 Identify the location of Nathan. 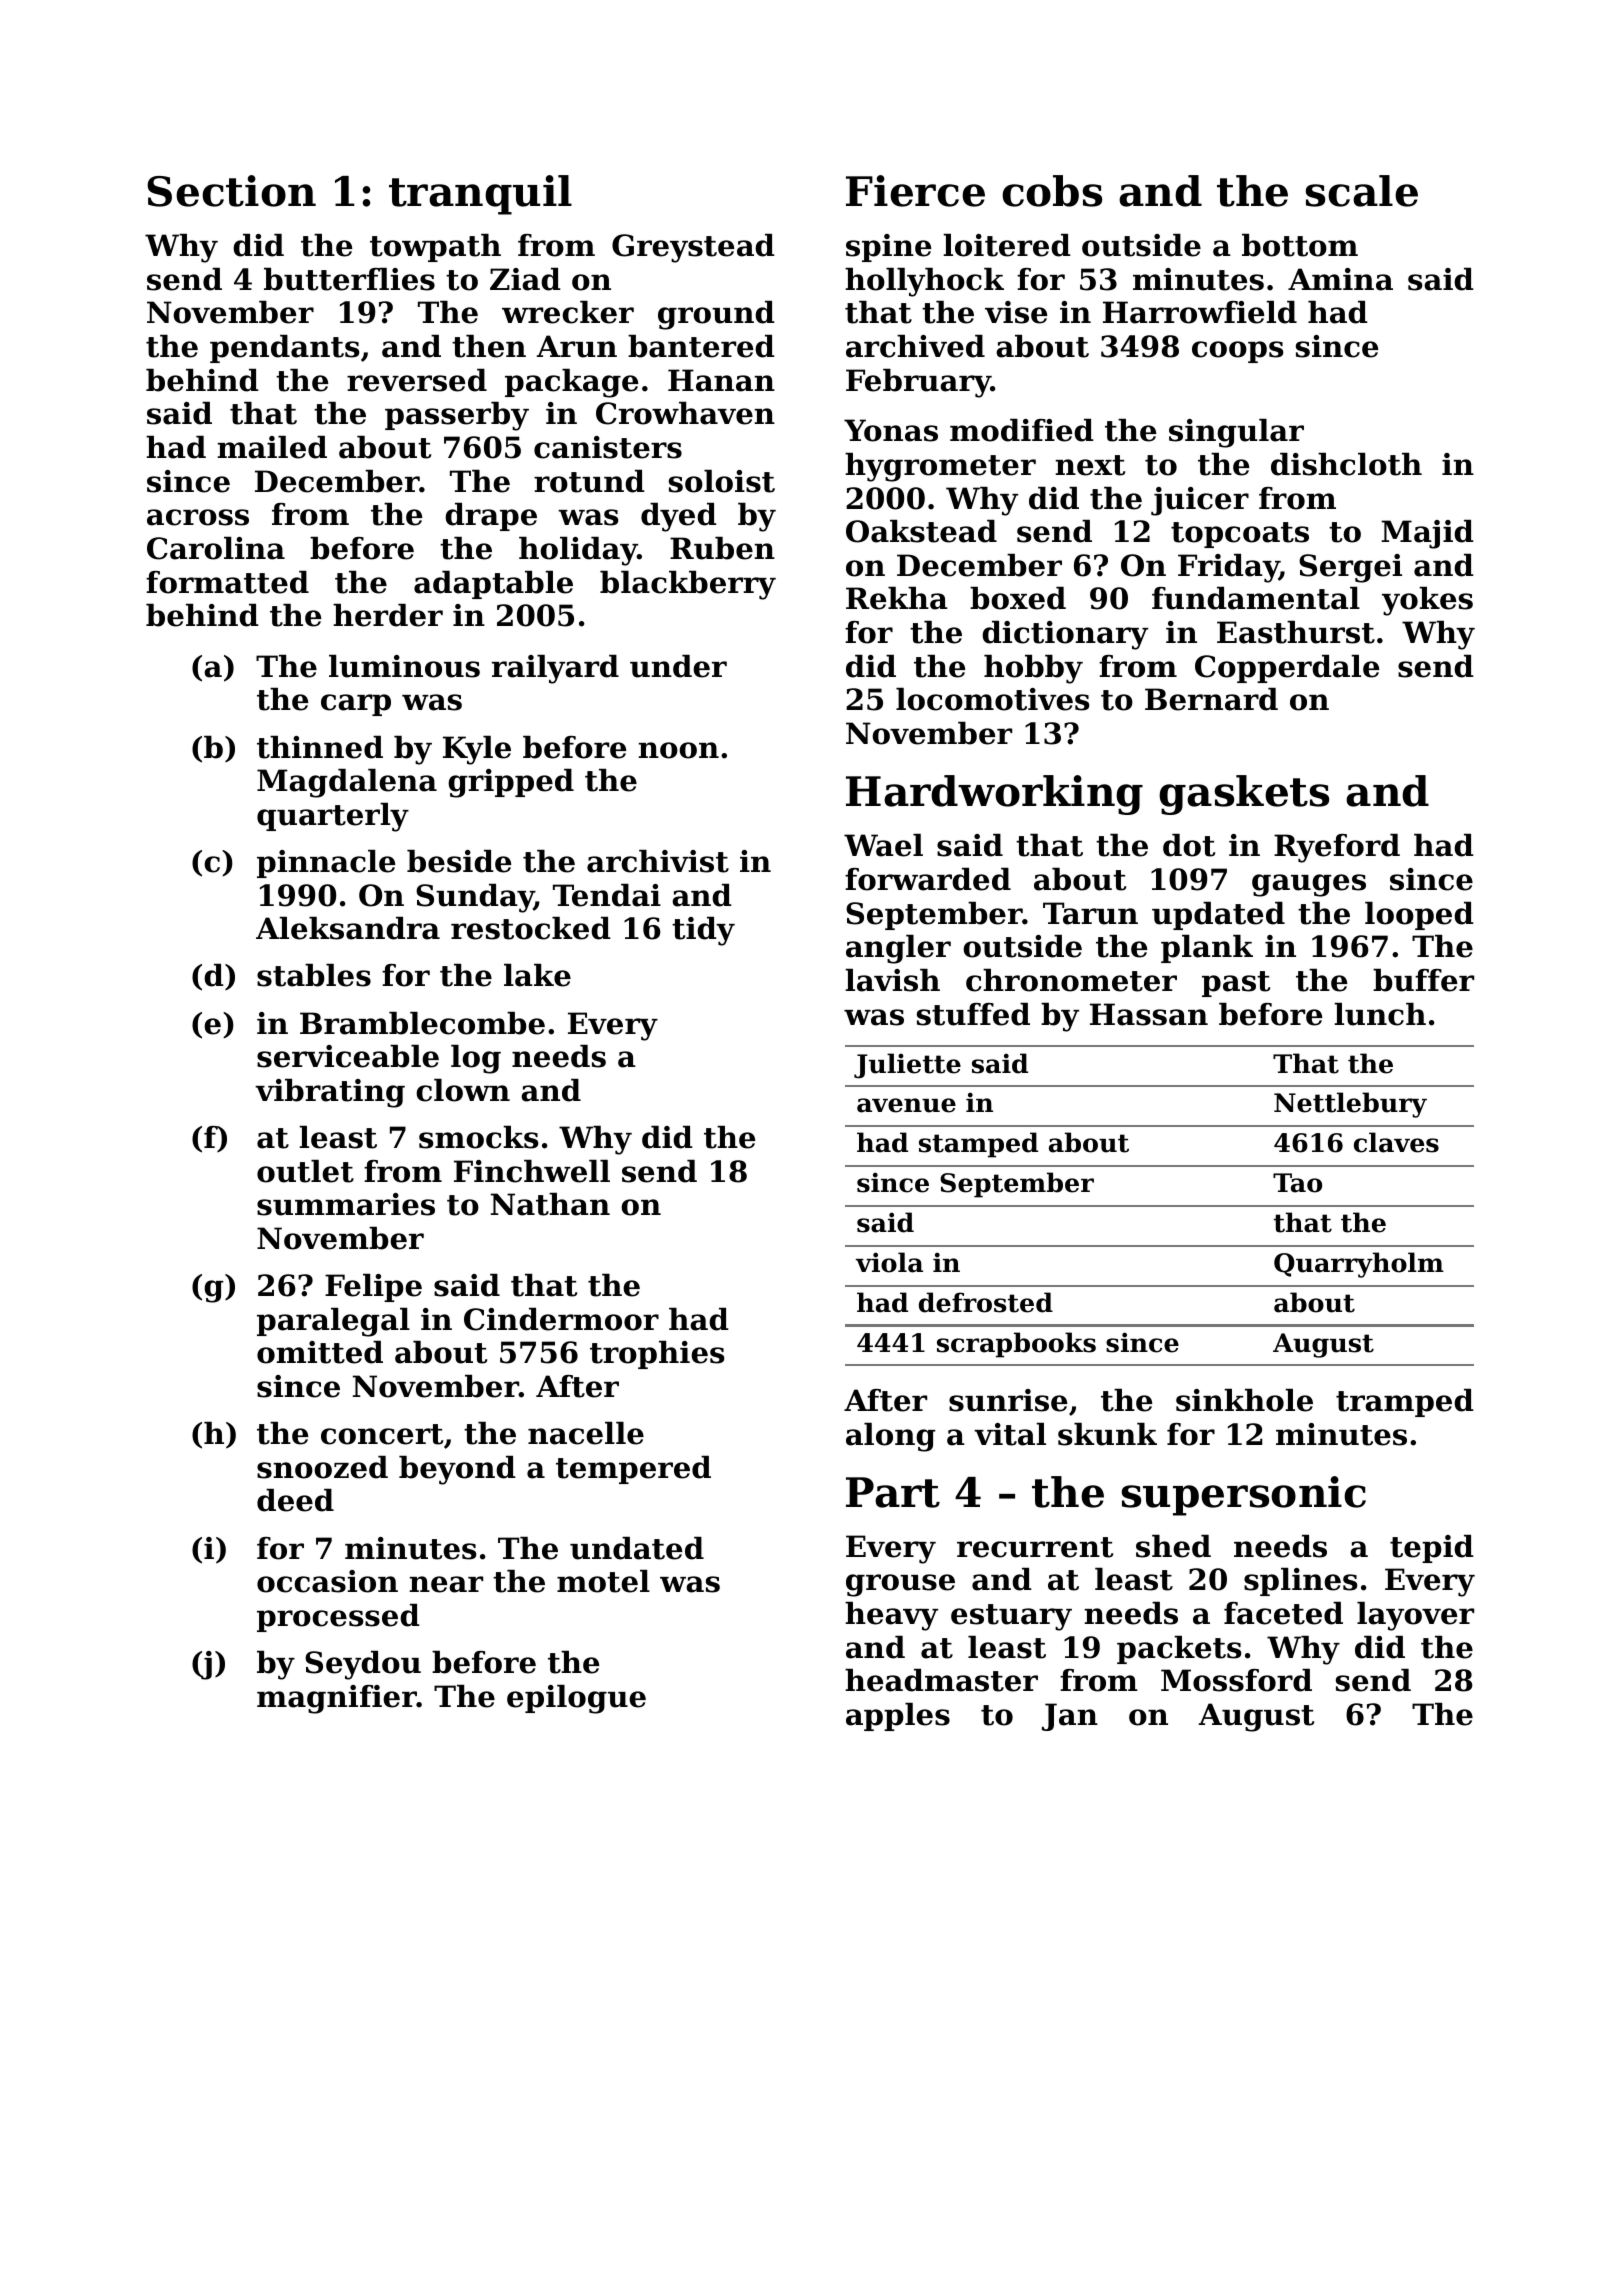
(550, 1204).
